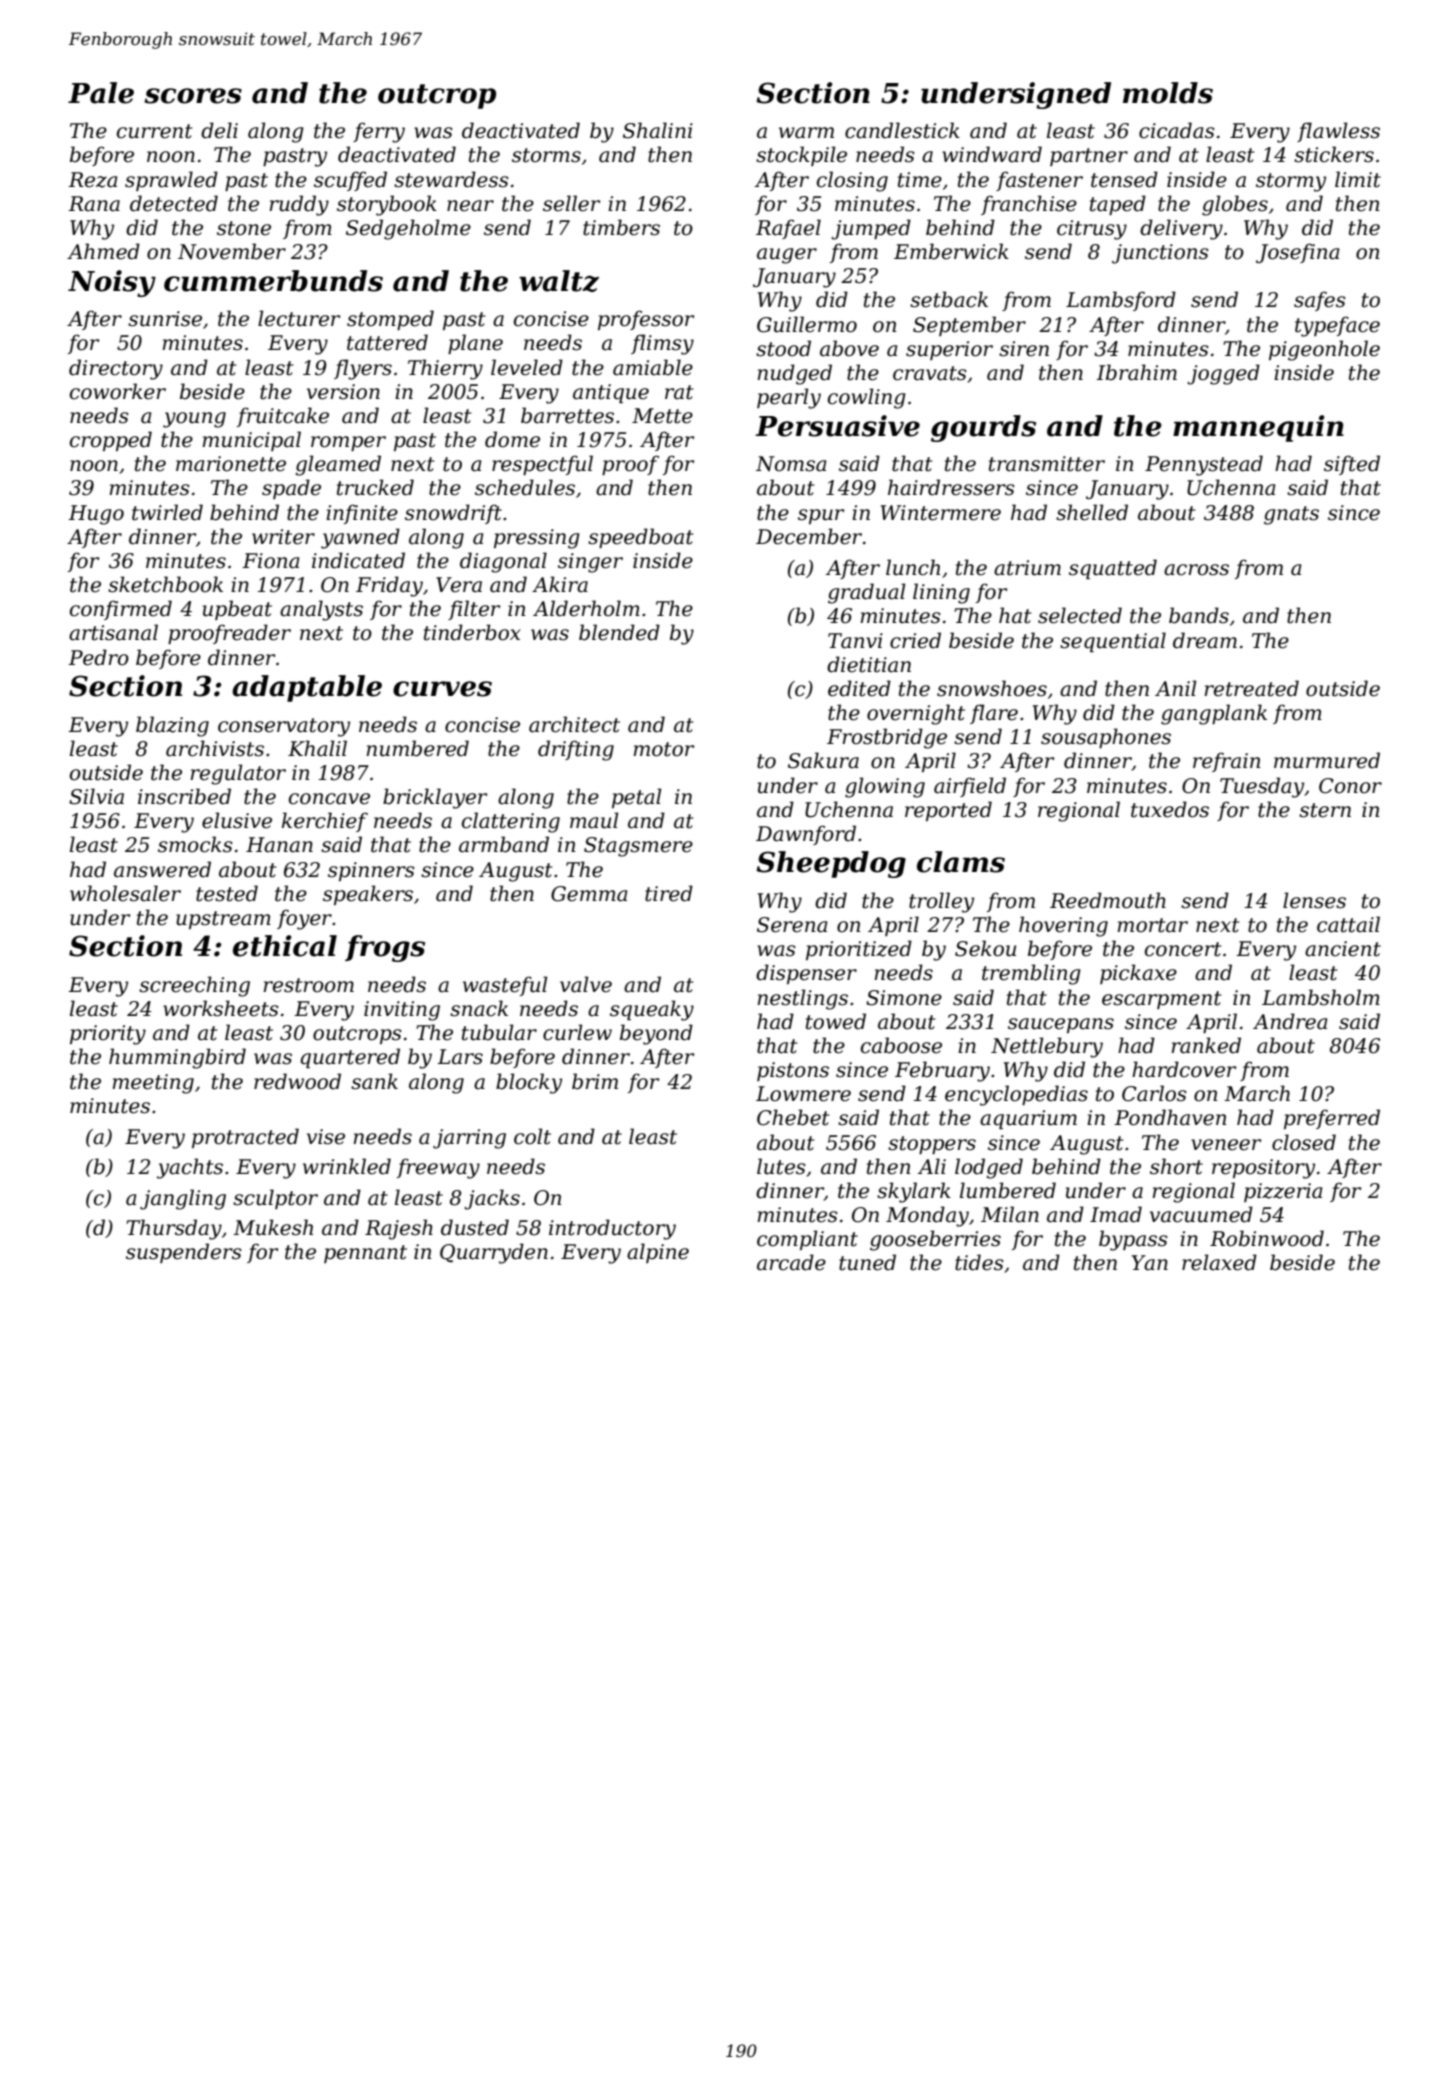 The image size is (1450, 2100). Describe the element at coordinates (831, 864) in the screenshot. I see `Sheepdog` at that location.
